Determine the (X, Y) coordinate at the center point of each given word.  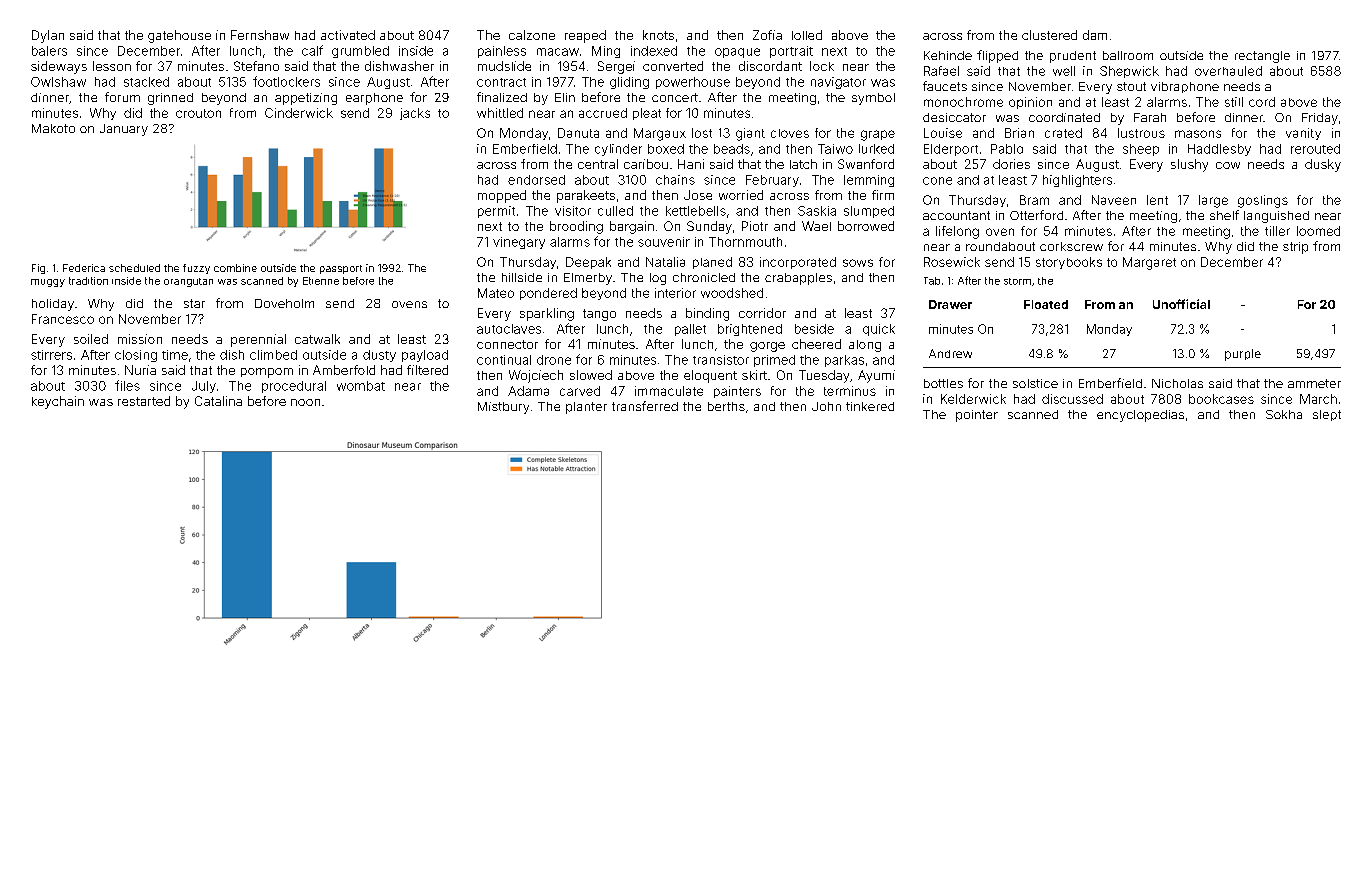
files (127, 385)
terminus (850, 391)
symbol (873, 99)
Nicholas (1177, 383)
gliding (629, 83)
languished (1276, 217)
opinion (1030, 103)
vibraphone (1185, 87)
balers (49, 51)
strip (1295, 248)
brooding (576, 227)
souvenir (664, 242)
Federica (84, 268)
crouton (198, 113)
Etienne (321, 281)
